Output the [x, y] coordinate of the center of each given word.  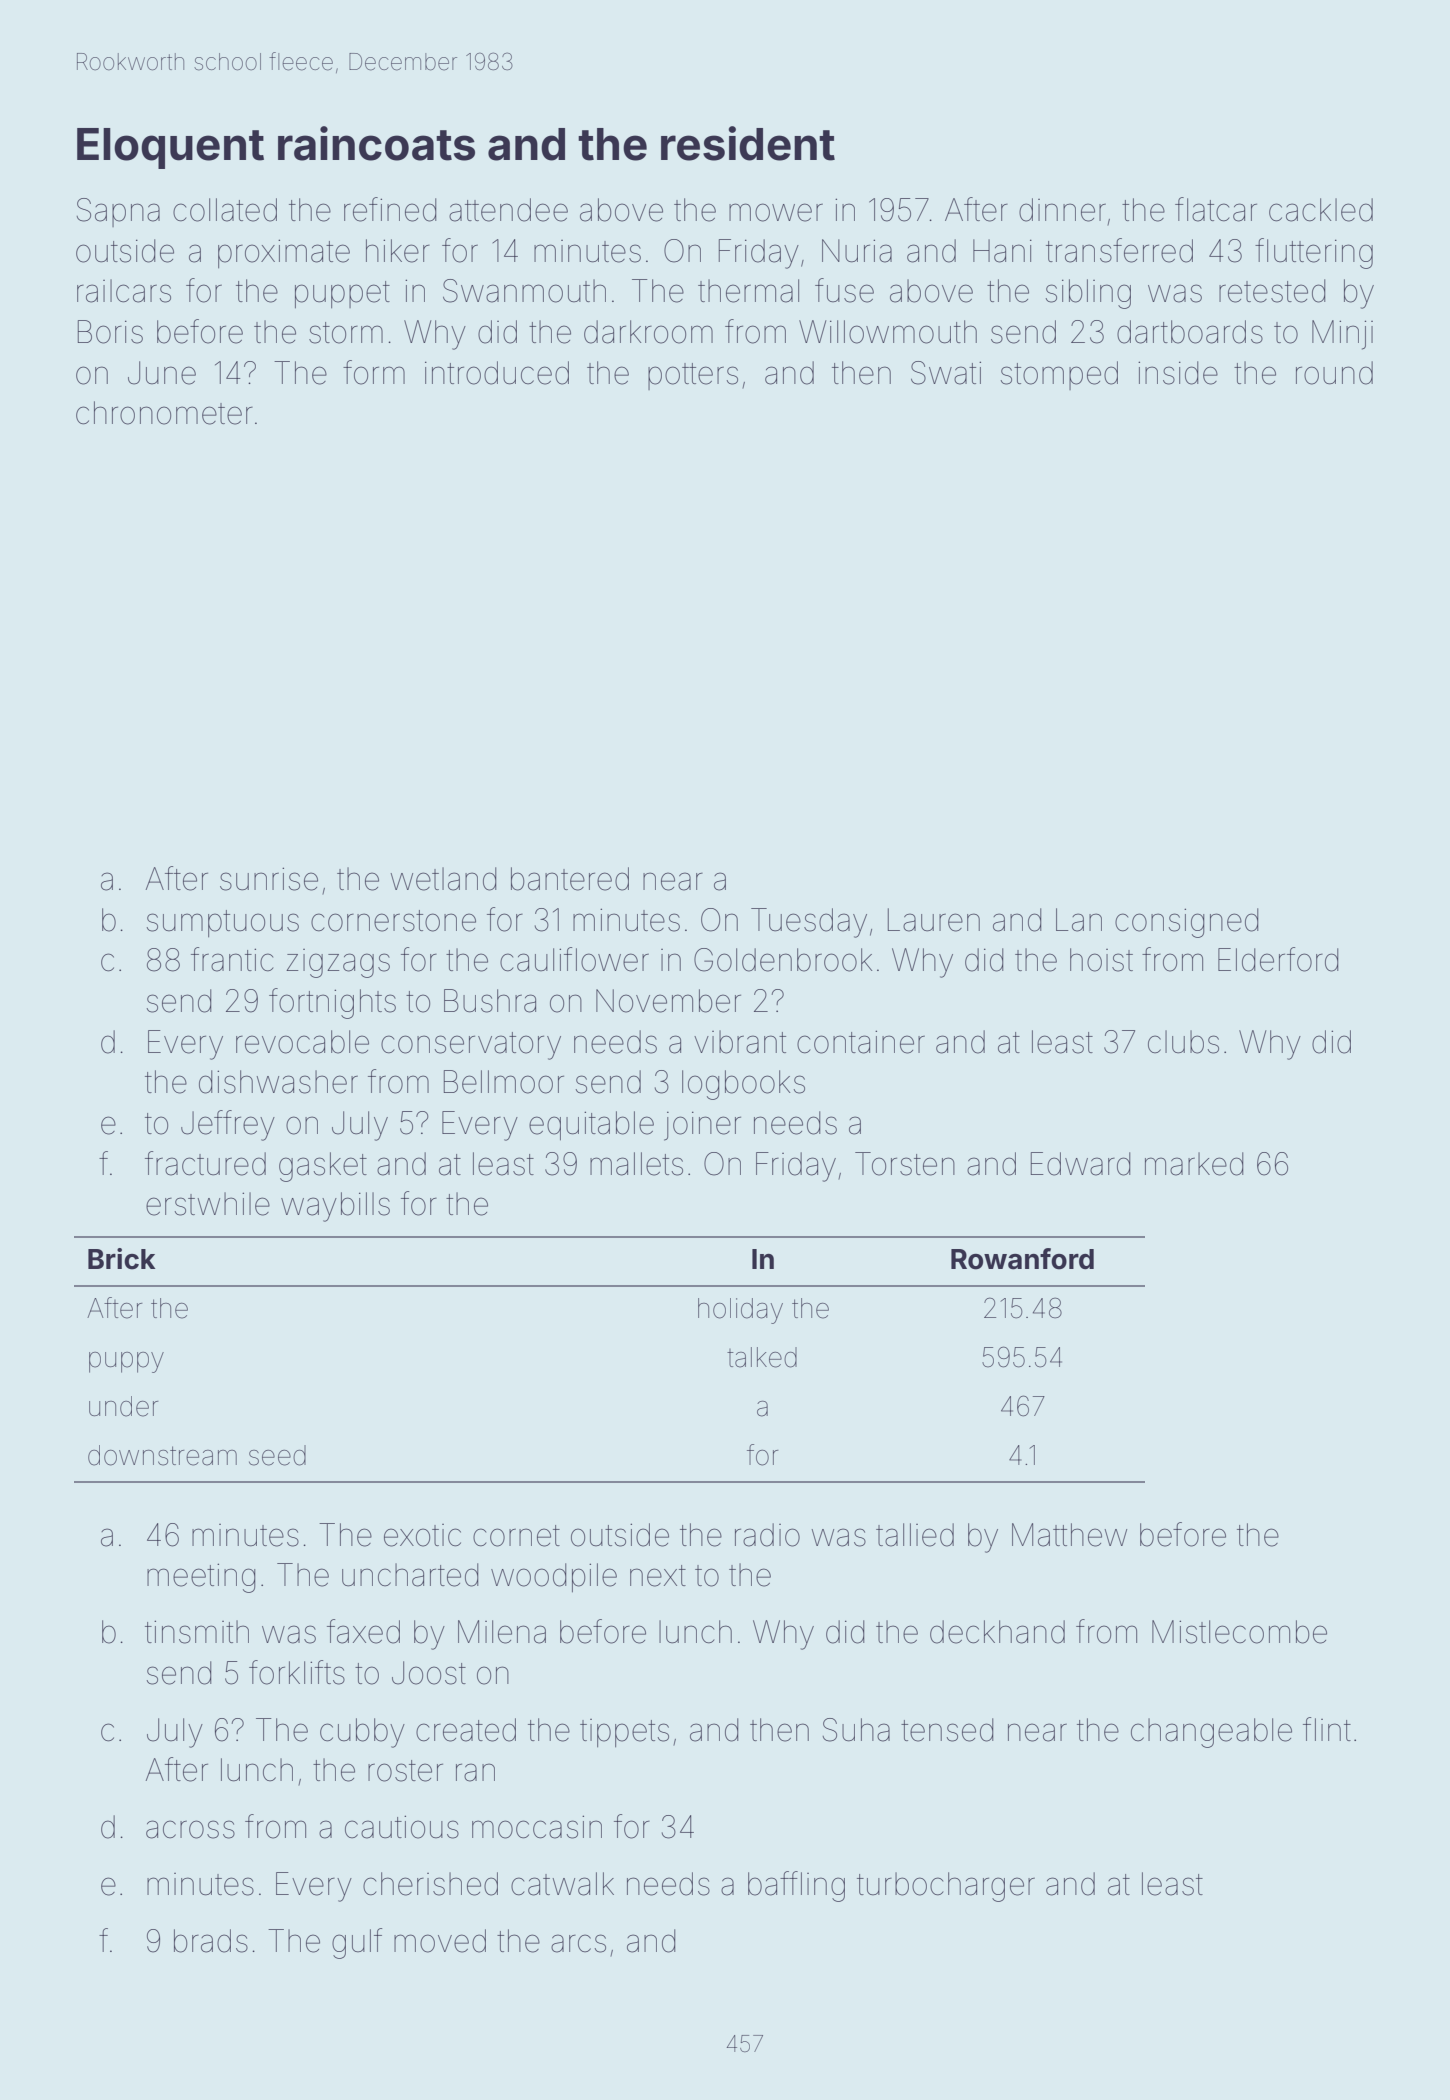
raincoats [376, 143]
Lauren [934, 920]
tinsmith [197, 1632]
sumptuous [223, 923]
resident [748, 143]
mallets [636, 1164]
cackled [1321, 210]
